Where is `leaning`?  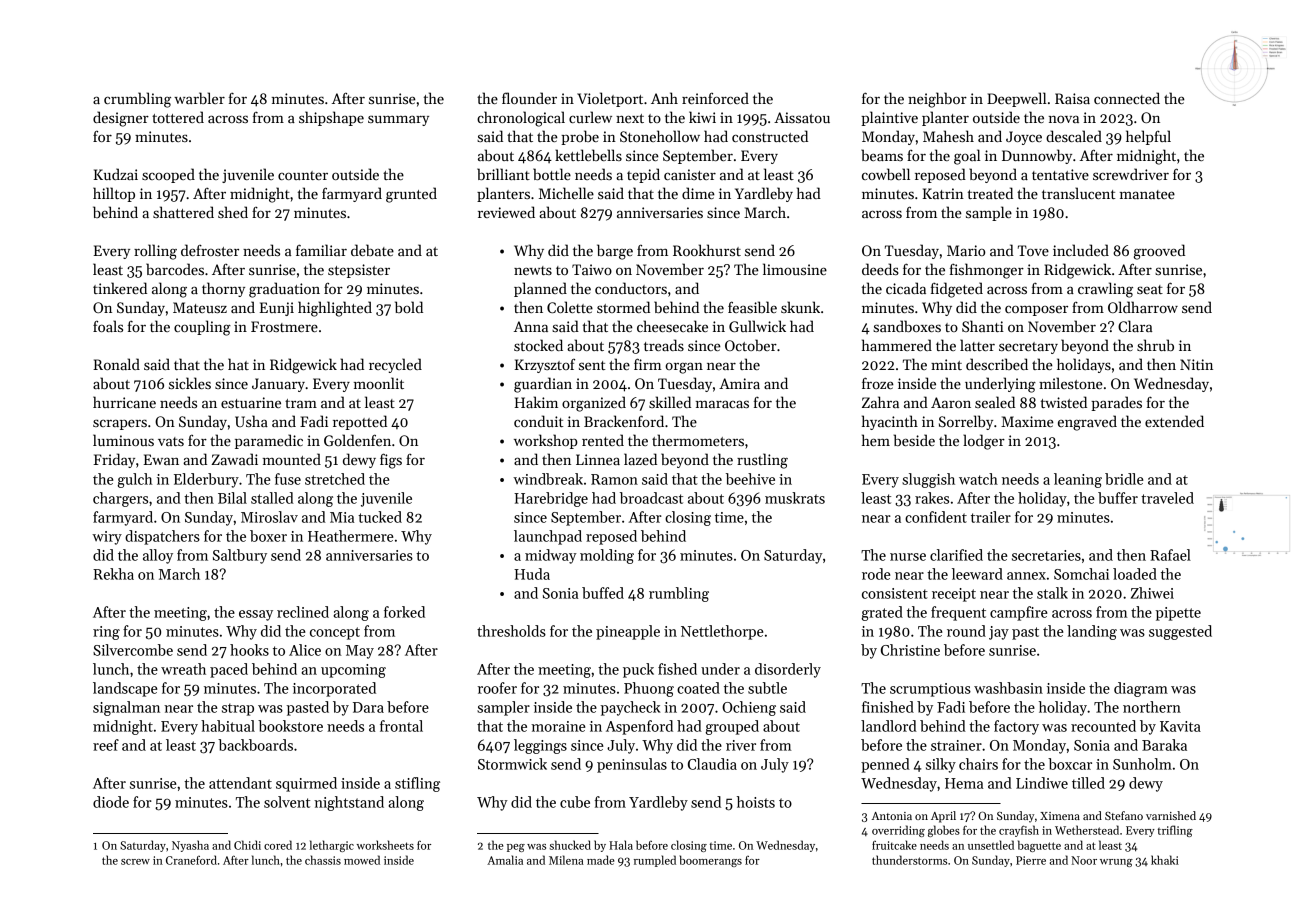
leaning is located at coordinates (1078, 480).
